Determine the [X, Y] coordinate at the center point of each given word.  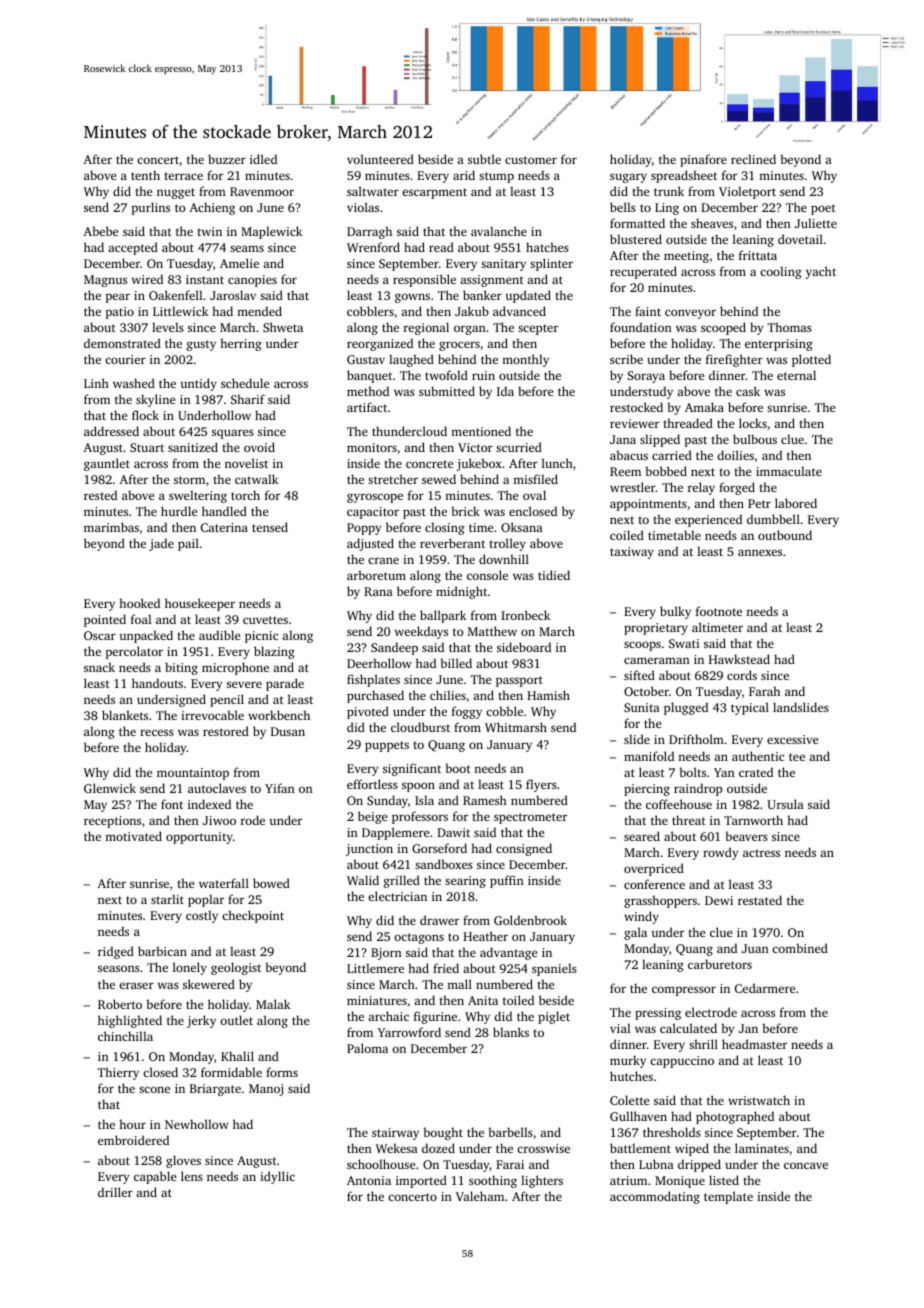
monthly [525, 360]
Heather [485, 936]
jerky [201, 1021]
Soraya [646, 377]
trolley [507, 544]
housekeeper [200, 604]
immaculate [789, 471]
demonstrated [122, 343]
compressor [684, 991]
